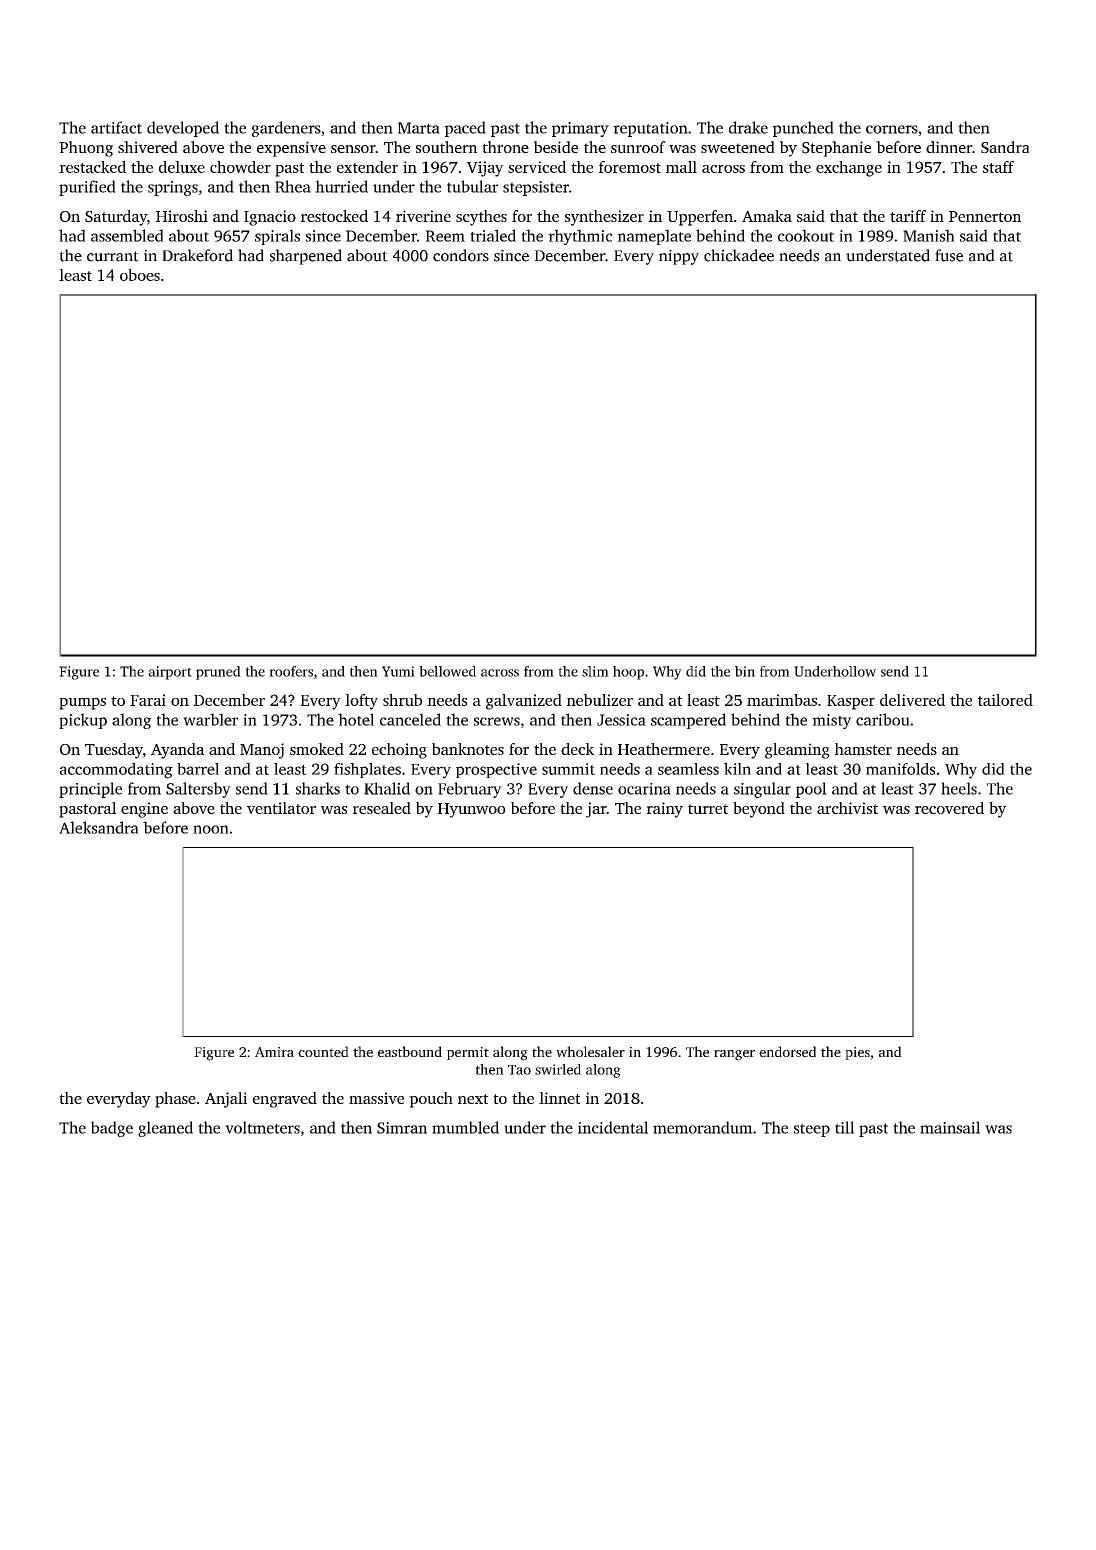  What do you see at coordinates (590, 1051) in the image?
I see `wholesaler` at bounding box center [590, 1051].
